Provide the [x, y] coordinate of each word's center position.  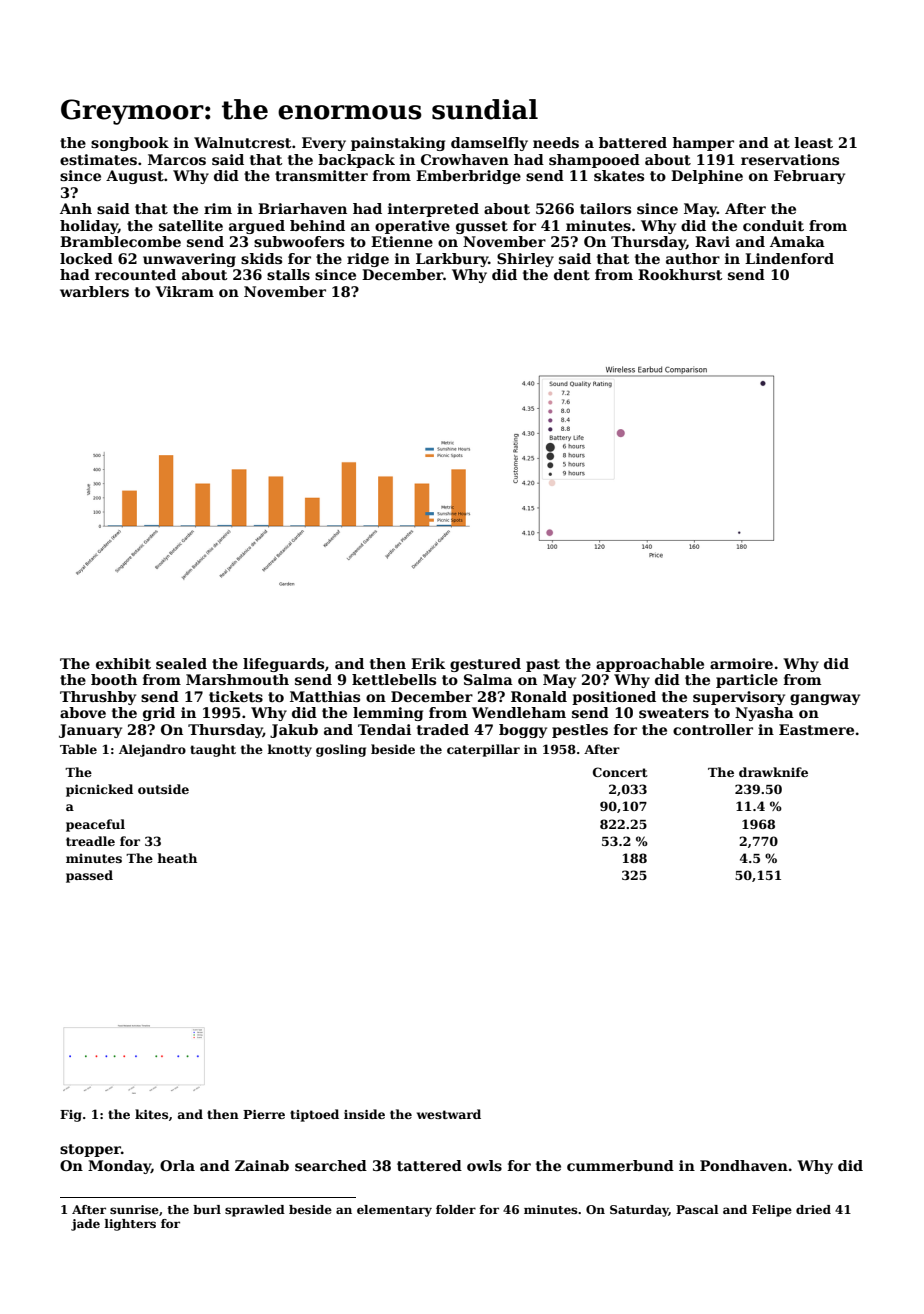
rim [218, 208]
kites [151, 1114]
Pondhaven [744, 1165]
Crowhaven [465, 159]
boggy [523, 731]
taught [213, 750]
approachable [650, 665]
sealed [181, 663]
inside [364, 1114]
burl [207, 1209]
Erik [428, 663]
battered [633, 142]
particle [747, 681]
